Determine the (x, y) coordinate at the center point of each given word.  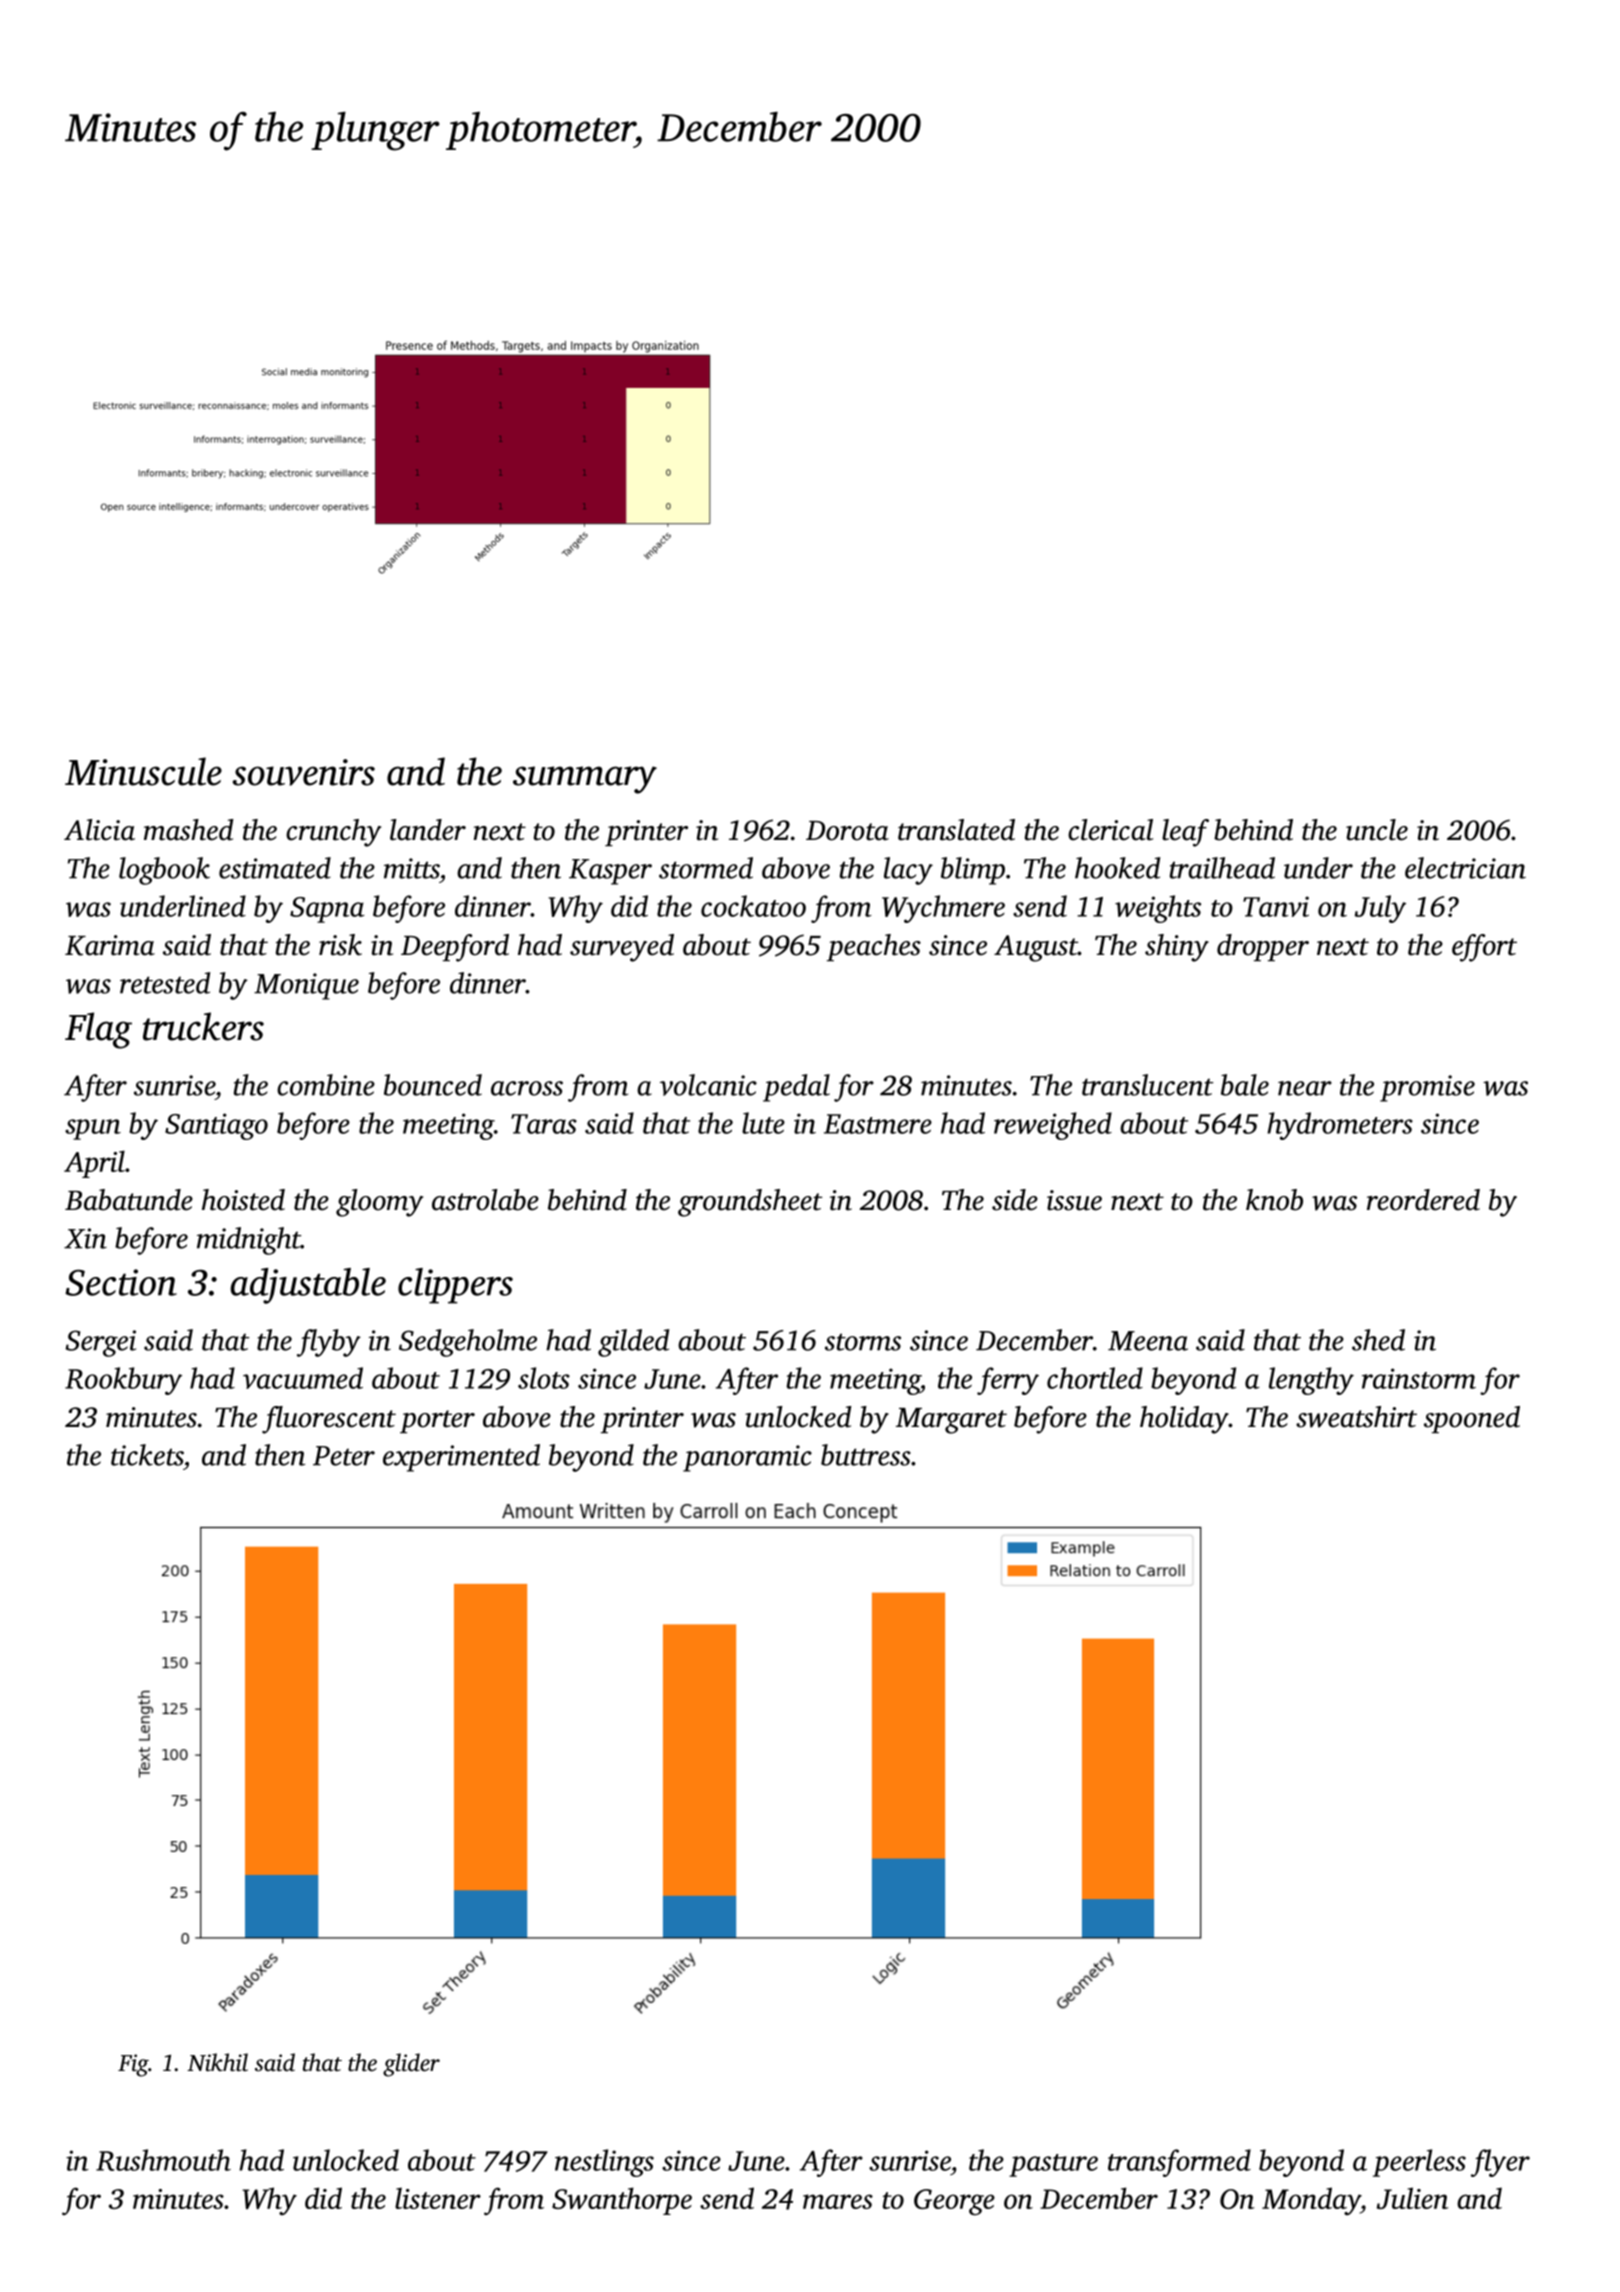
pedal (796, 1088)
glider (411, 2065)
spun (93, 1129)
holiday (1184, 1420)
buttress (866, 1455)
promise (1427, 1088)
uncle (1377, 830)
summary (585, 780)
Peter (344, 1456)
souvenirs (304, 772)
